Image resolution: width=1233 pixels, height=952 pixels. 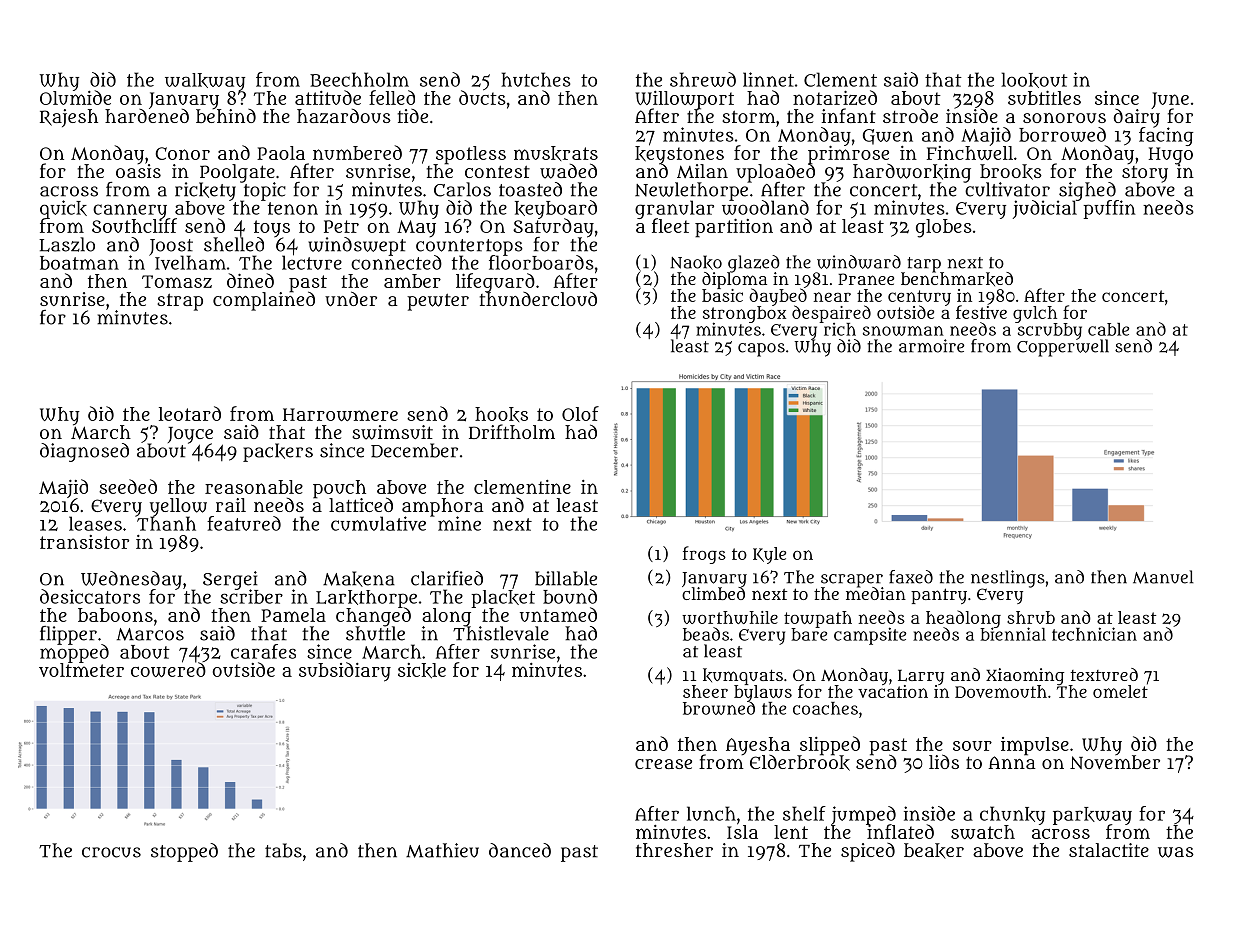 What do you see at coordinates (283, 850) in the document?
I see `tabs` at bounding box center [283, 850].
